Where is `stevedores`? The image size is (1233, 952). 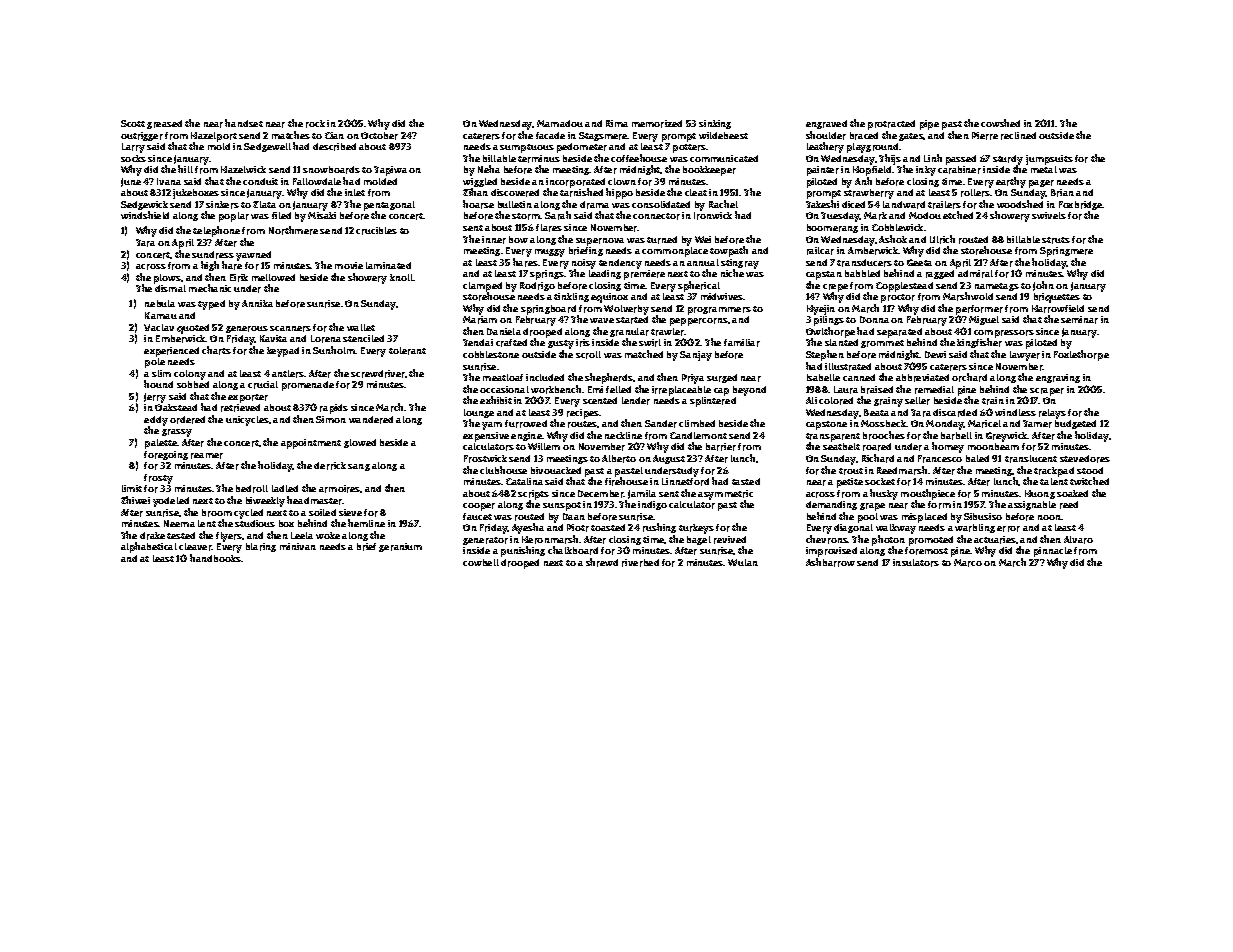
stevedores is located at coordinates (1085, 459).
